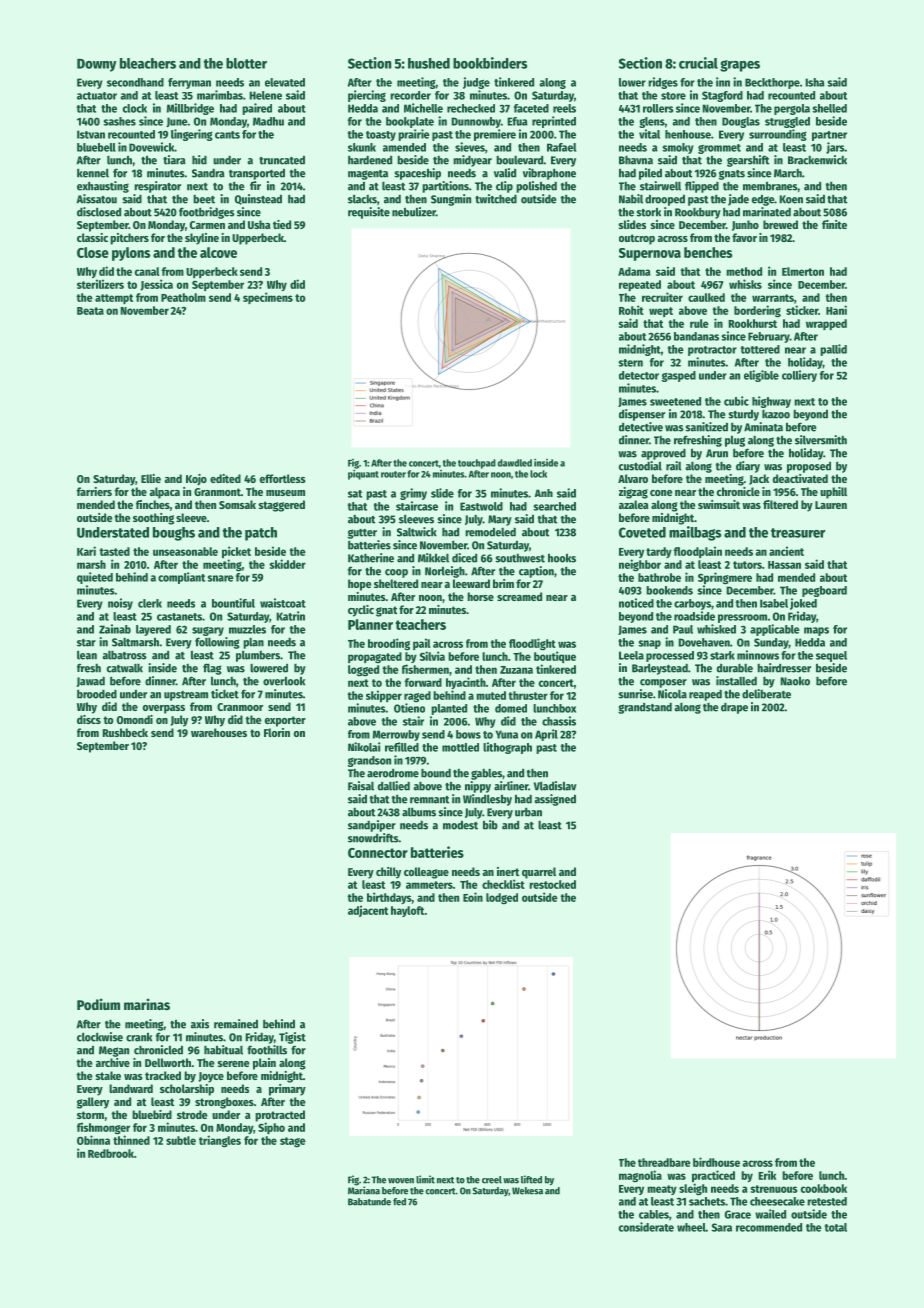  What do you see at coordinates (747, 565) in the image?
I see `tutors` at bounding box center [747, 565].
